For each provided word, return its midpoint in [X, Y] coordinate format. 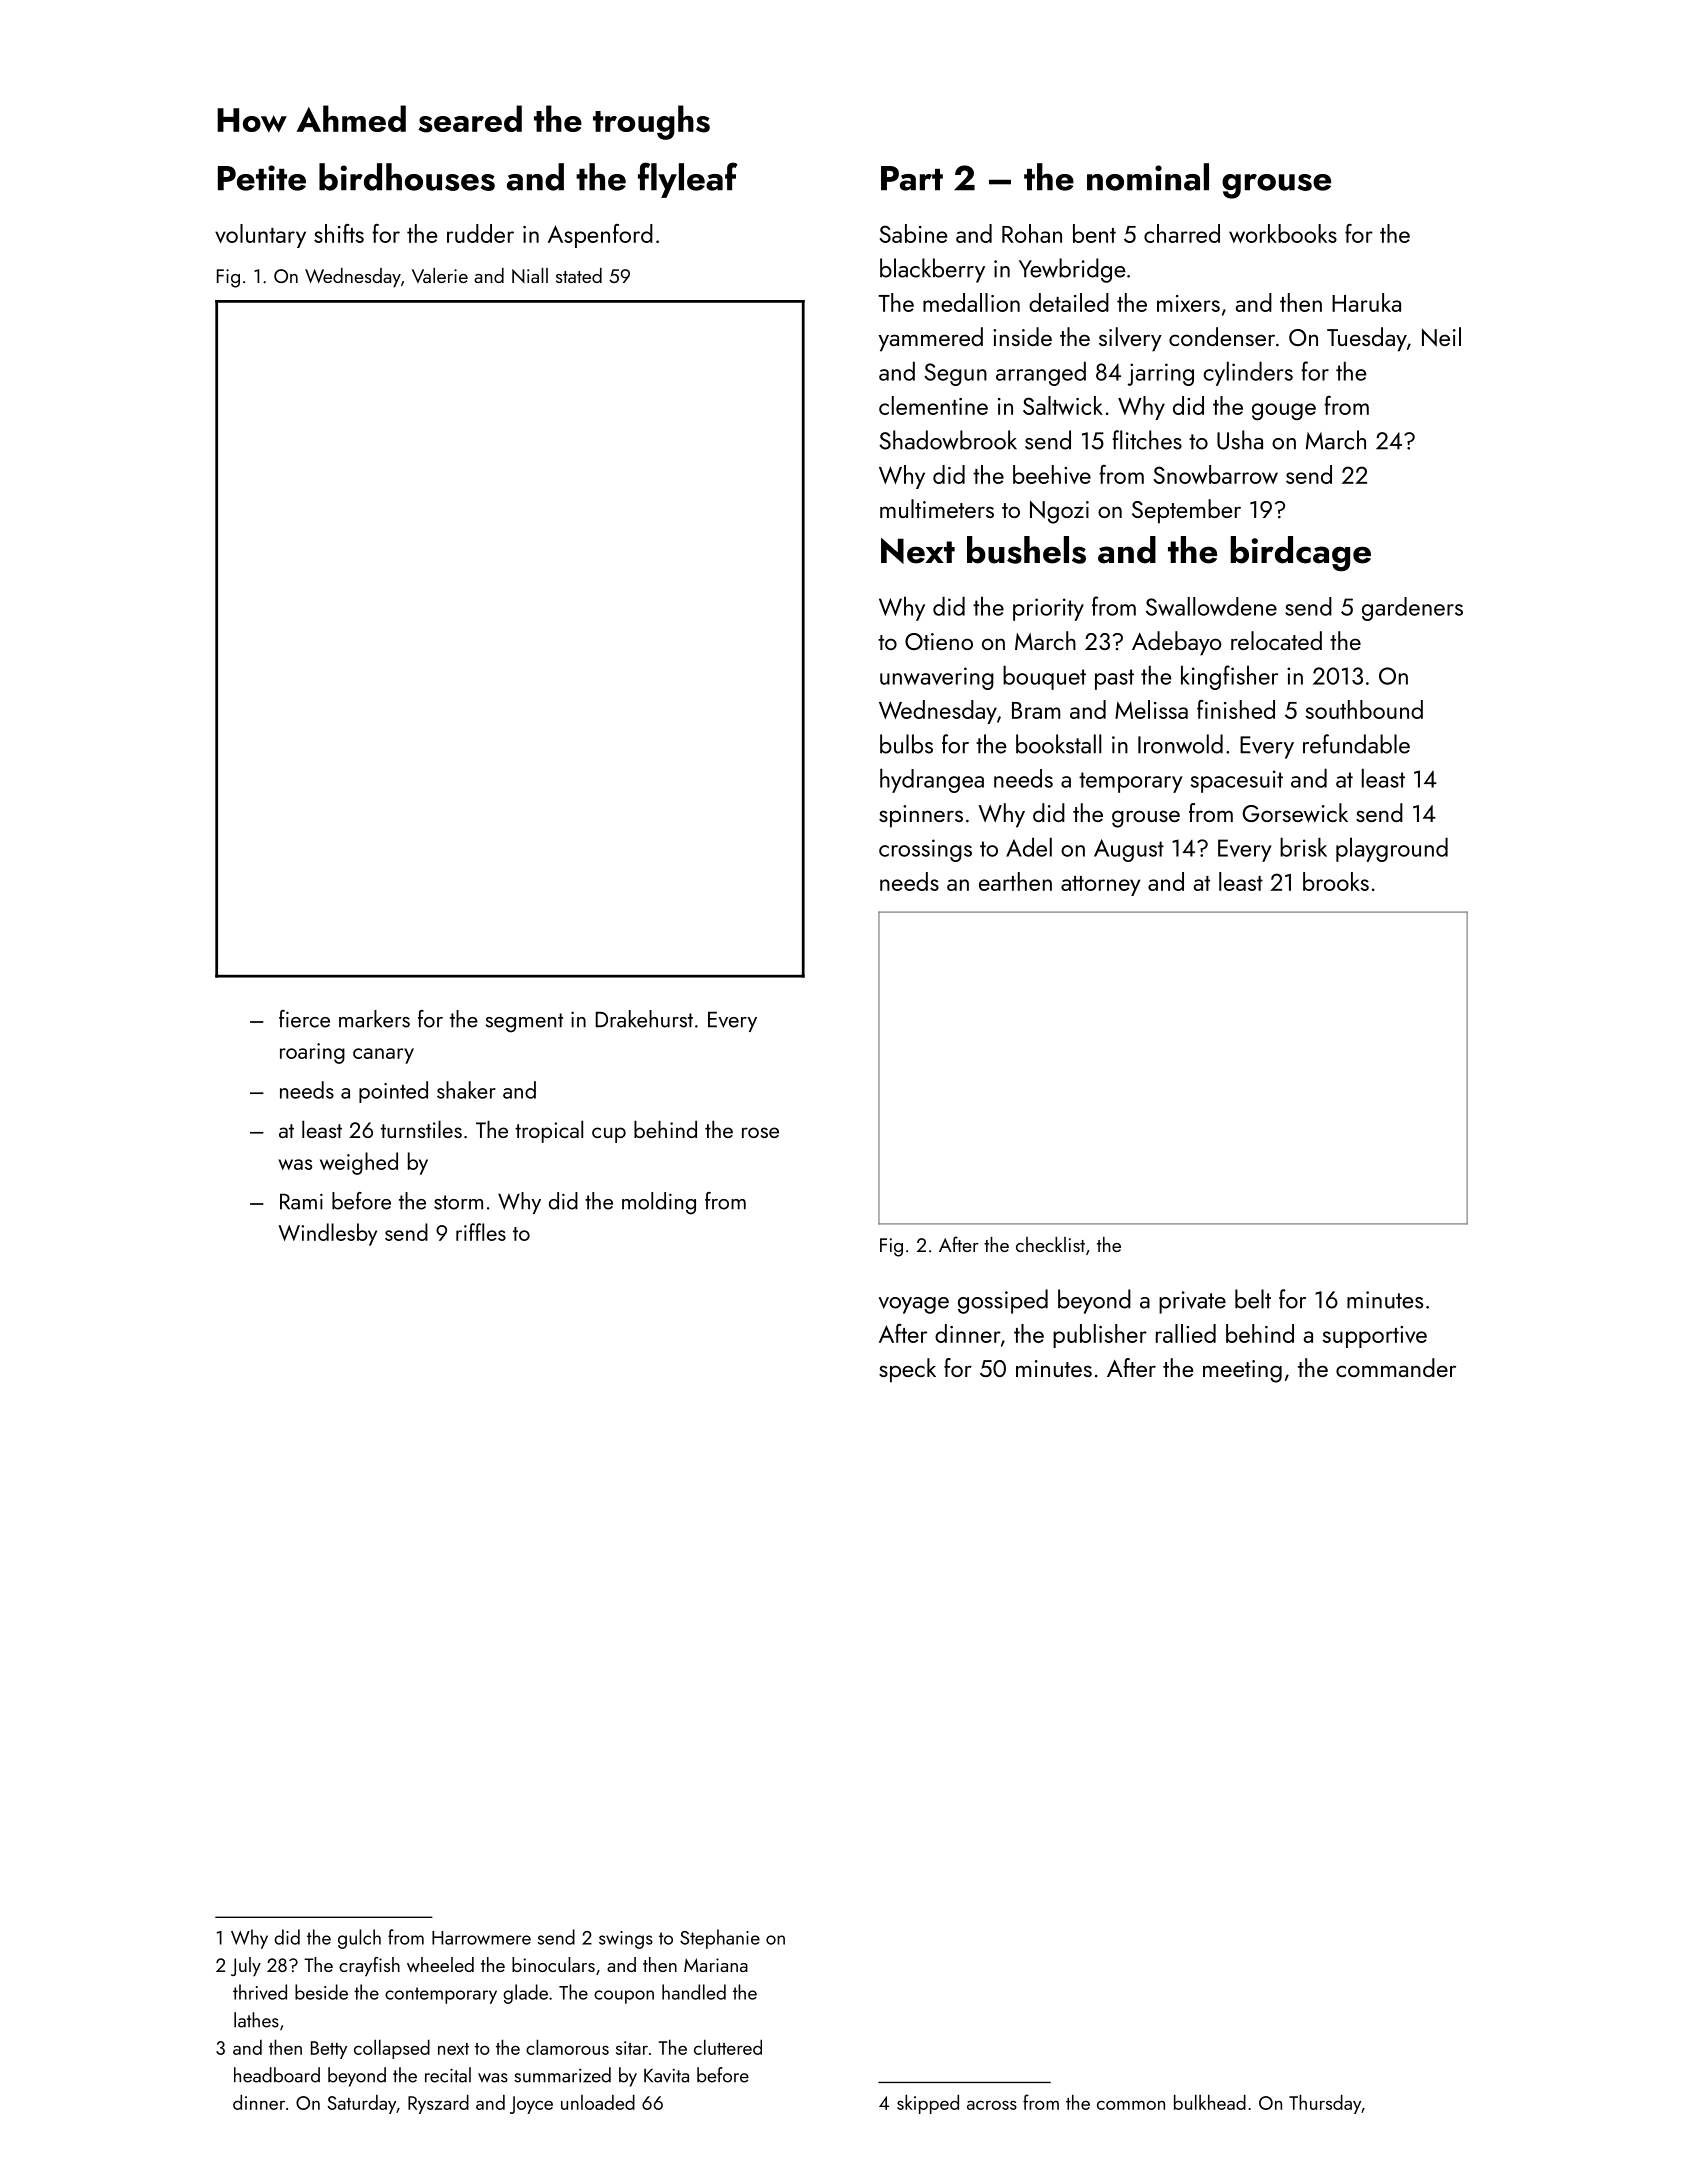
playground [1392, 849]
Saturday [362, 2104]
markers [374, 1019]
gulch [359, 1939]
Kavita [666, 2076]
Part [912, 178]
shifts [339, 233]
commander [1396, 1367]
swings [626, 1940]
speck [907, 1370]
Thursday [1325, 2104]
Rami [301, 1201]
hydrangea [932, 780]
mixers [1188, 303]
